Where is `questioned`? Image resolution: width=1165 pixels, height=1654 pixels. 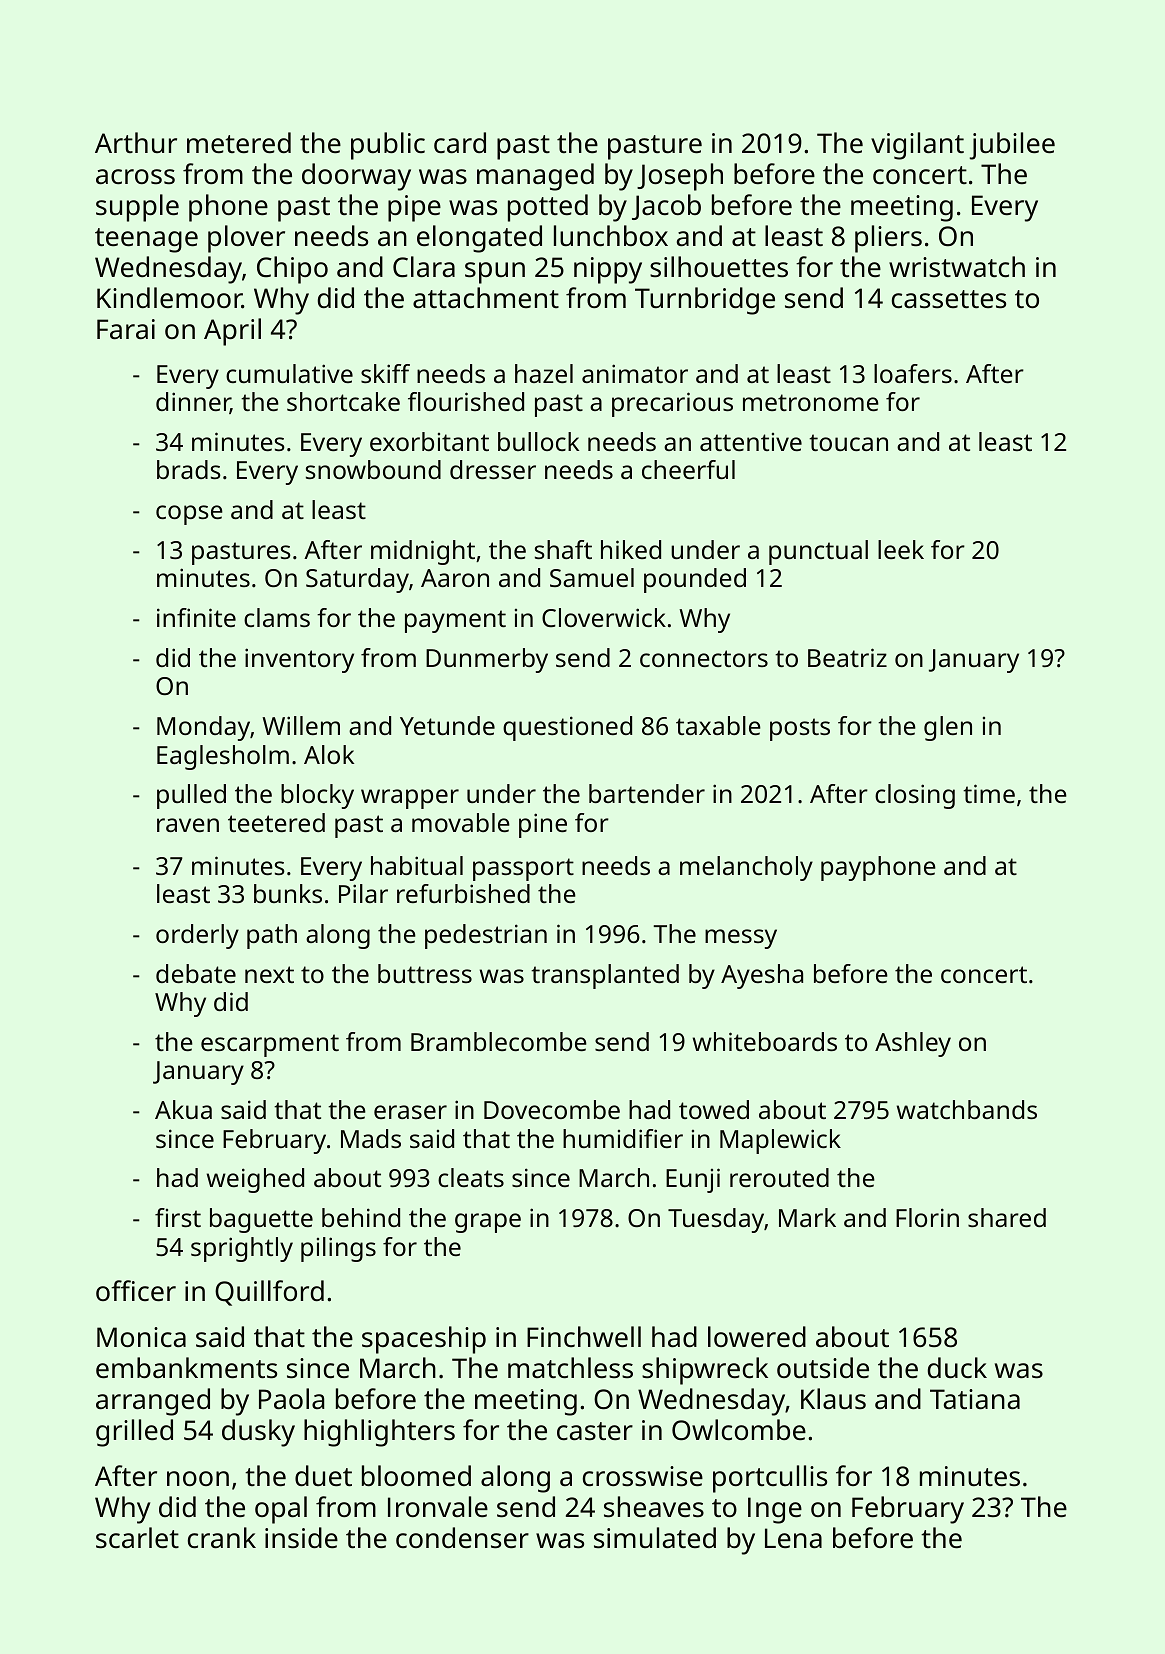 questioned is located at coordinates (567, 728).
